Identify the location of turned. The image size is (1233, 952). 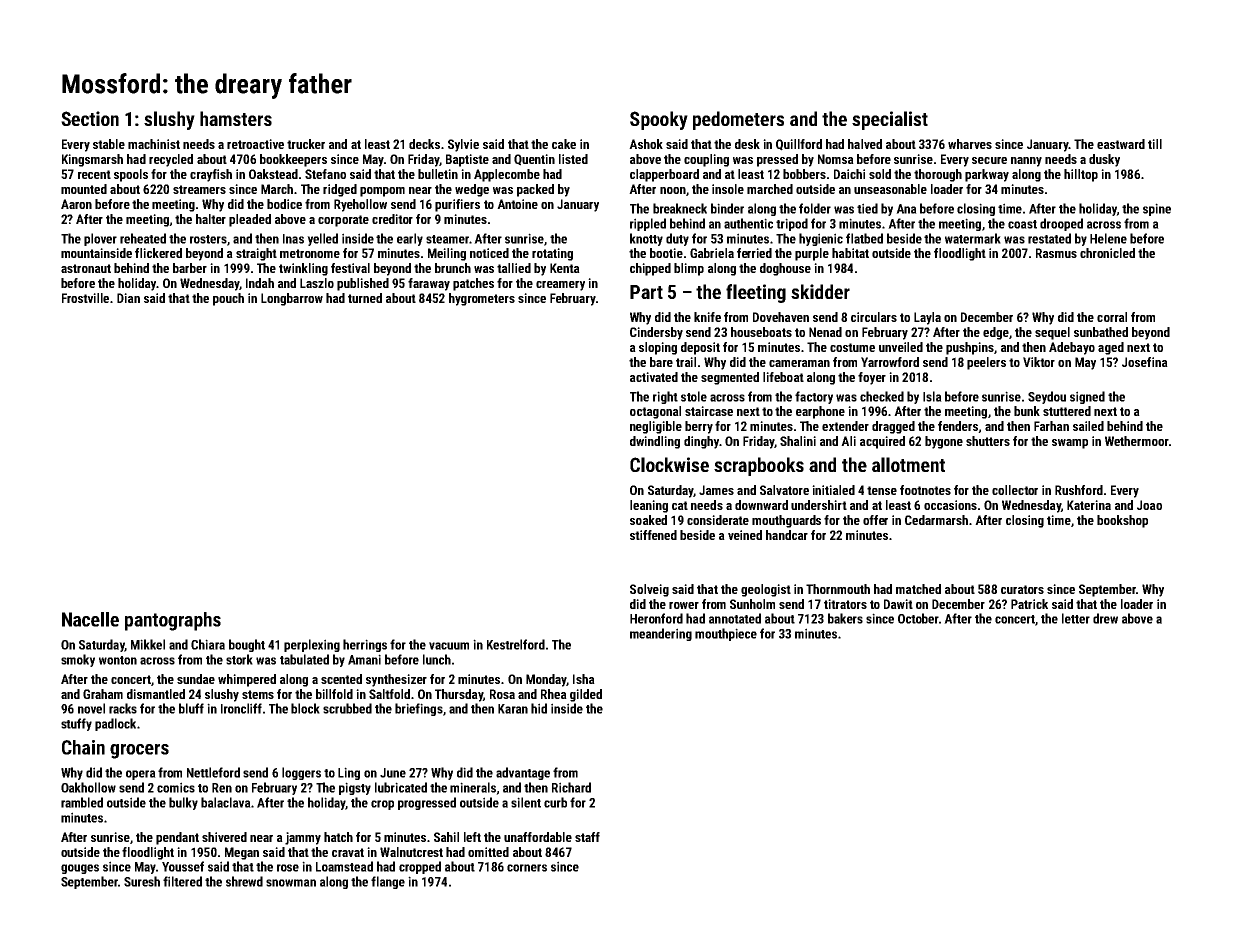
(365, 298).
